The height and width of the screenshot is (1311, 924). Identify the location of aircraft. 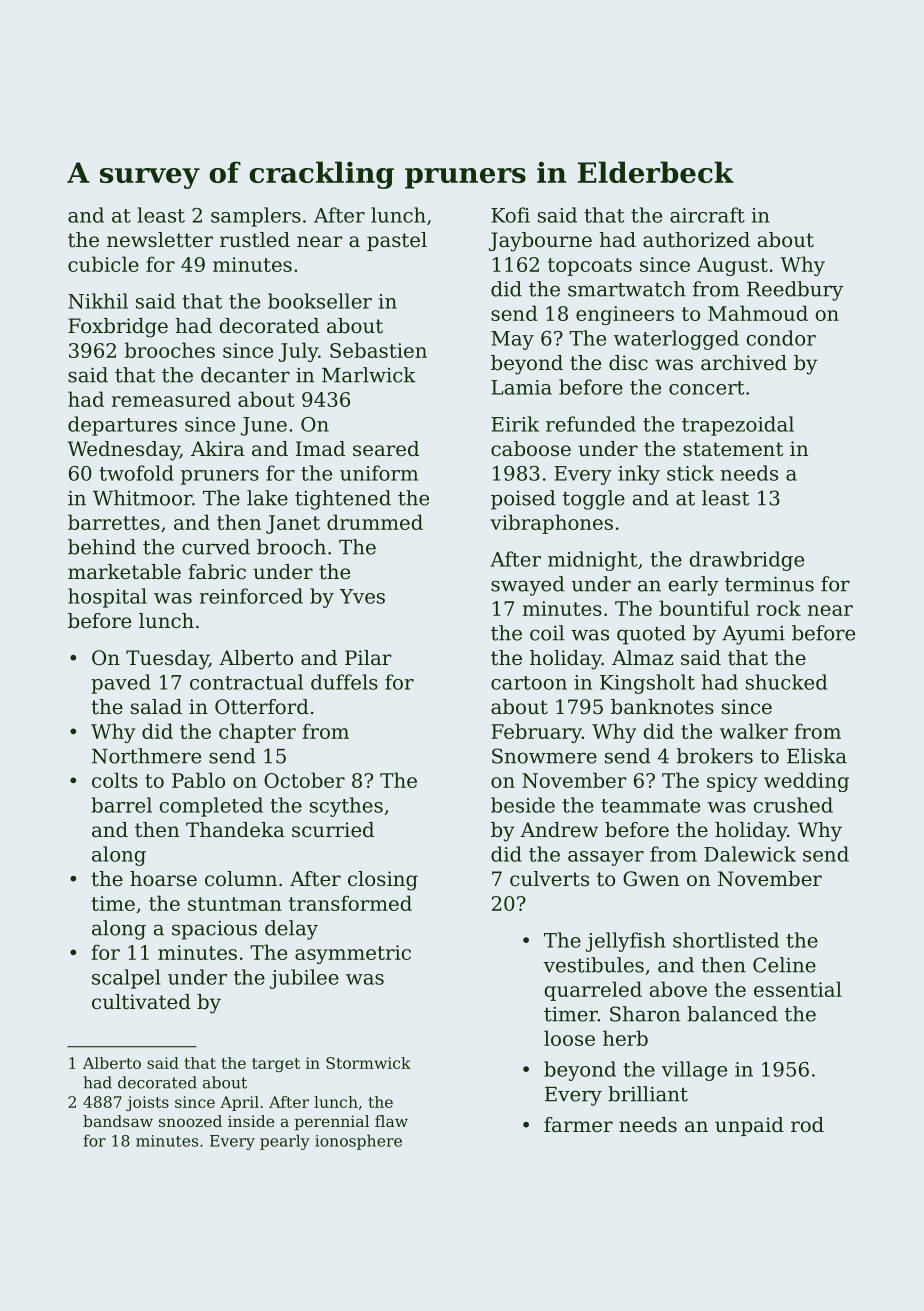
(707, 215).
